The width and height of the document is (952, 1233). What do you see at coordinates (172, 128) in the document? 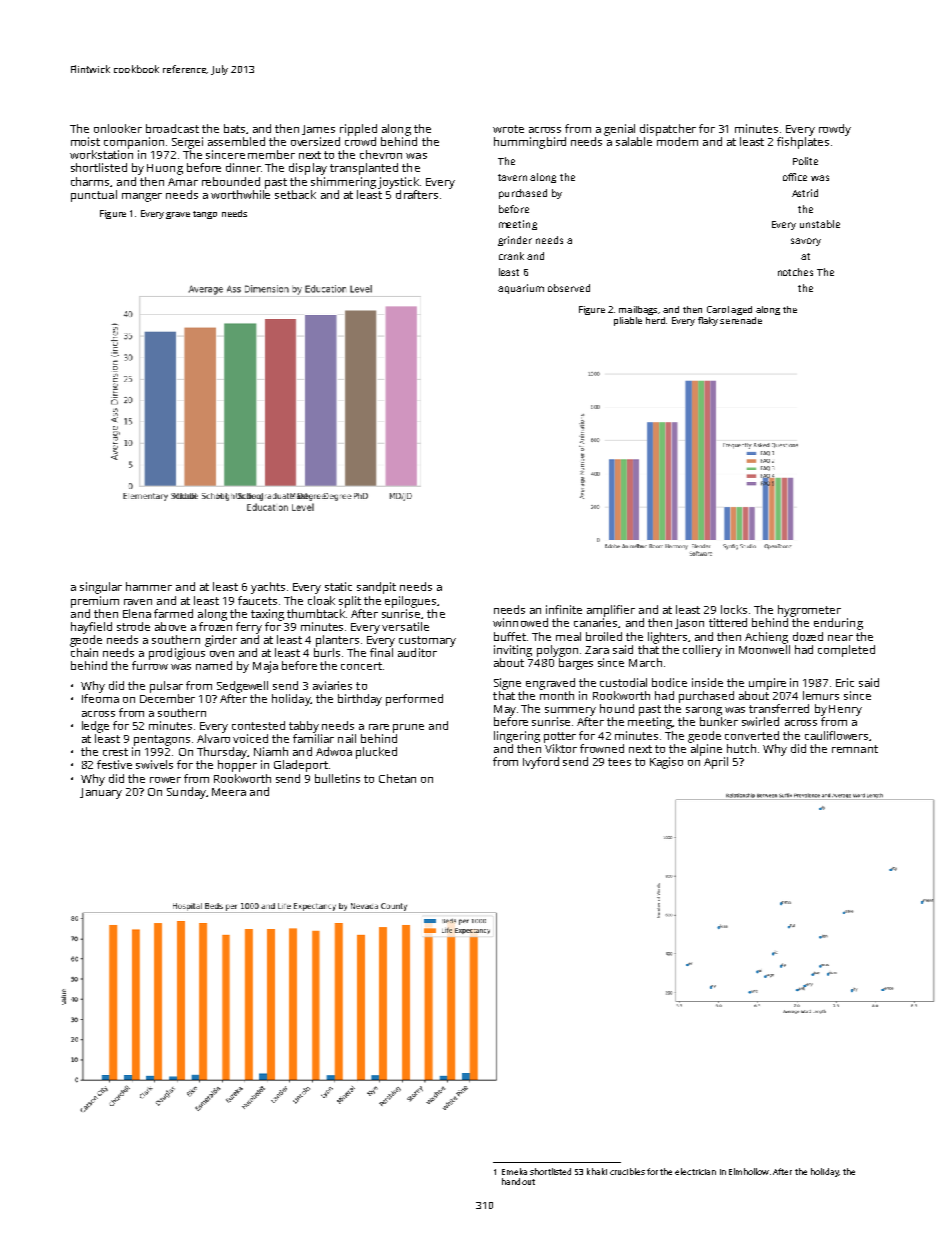
I see `broadcast` at bounding box center [172, 128].
